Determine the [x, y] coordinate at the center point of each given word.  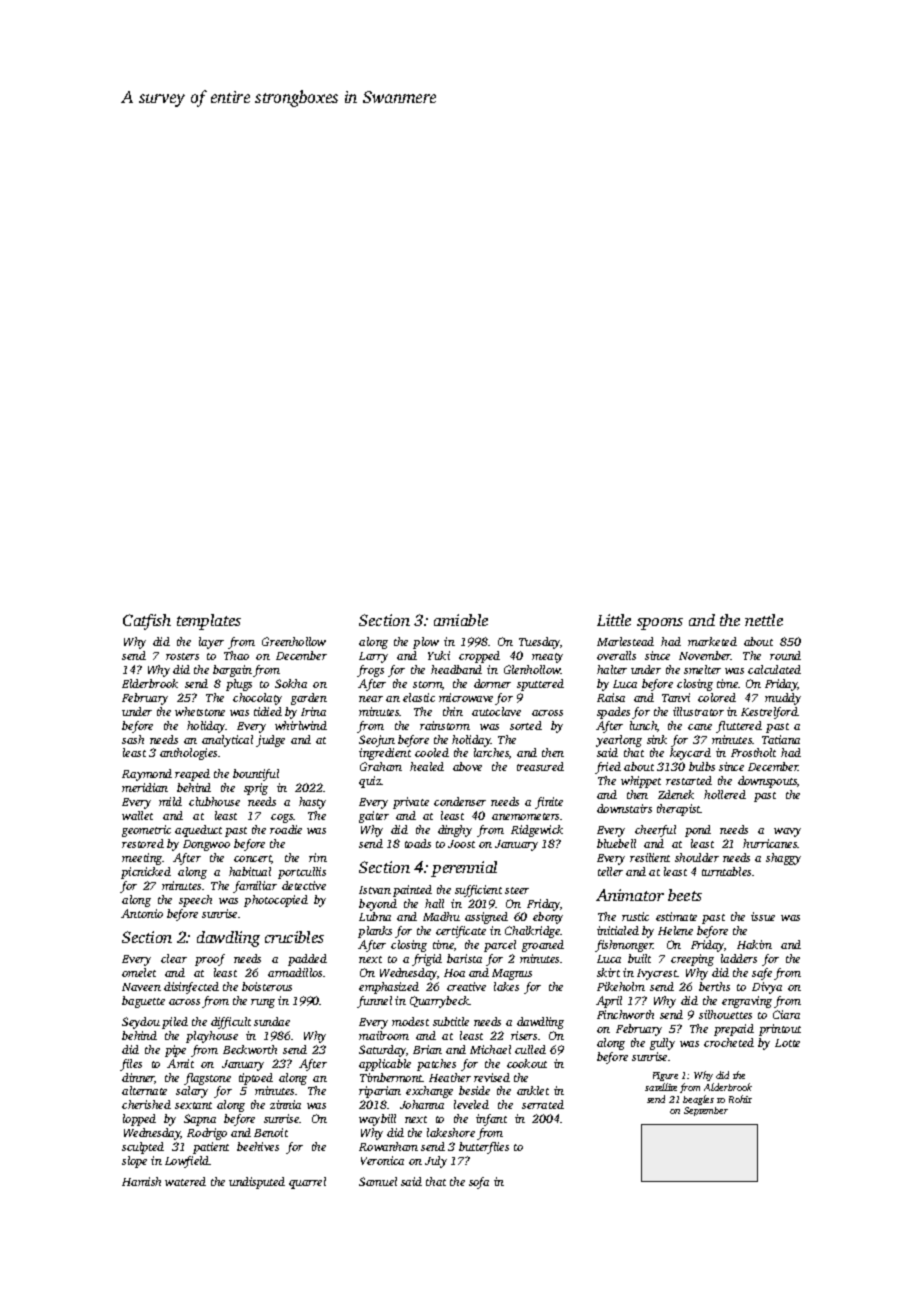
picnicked [146, 873]
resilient [650, 857]
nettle [764, 620]
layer [211, 643]
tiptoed [256, 1079]
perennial [464, 869]
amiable [461, 620]
